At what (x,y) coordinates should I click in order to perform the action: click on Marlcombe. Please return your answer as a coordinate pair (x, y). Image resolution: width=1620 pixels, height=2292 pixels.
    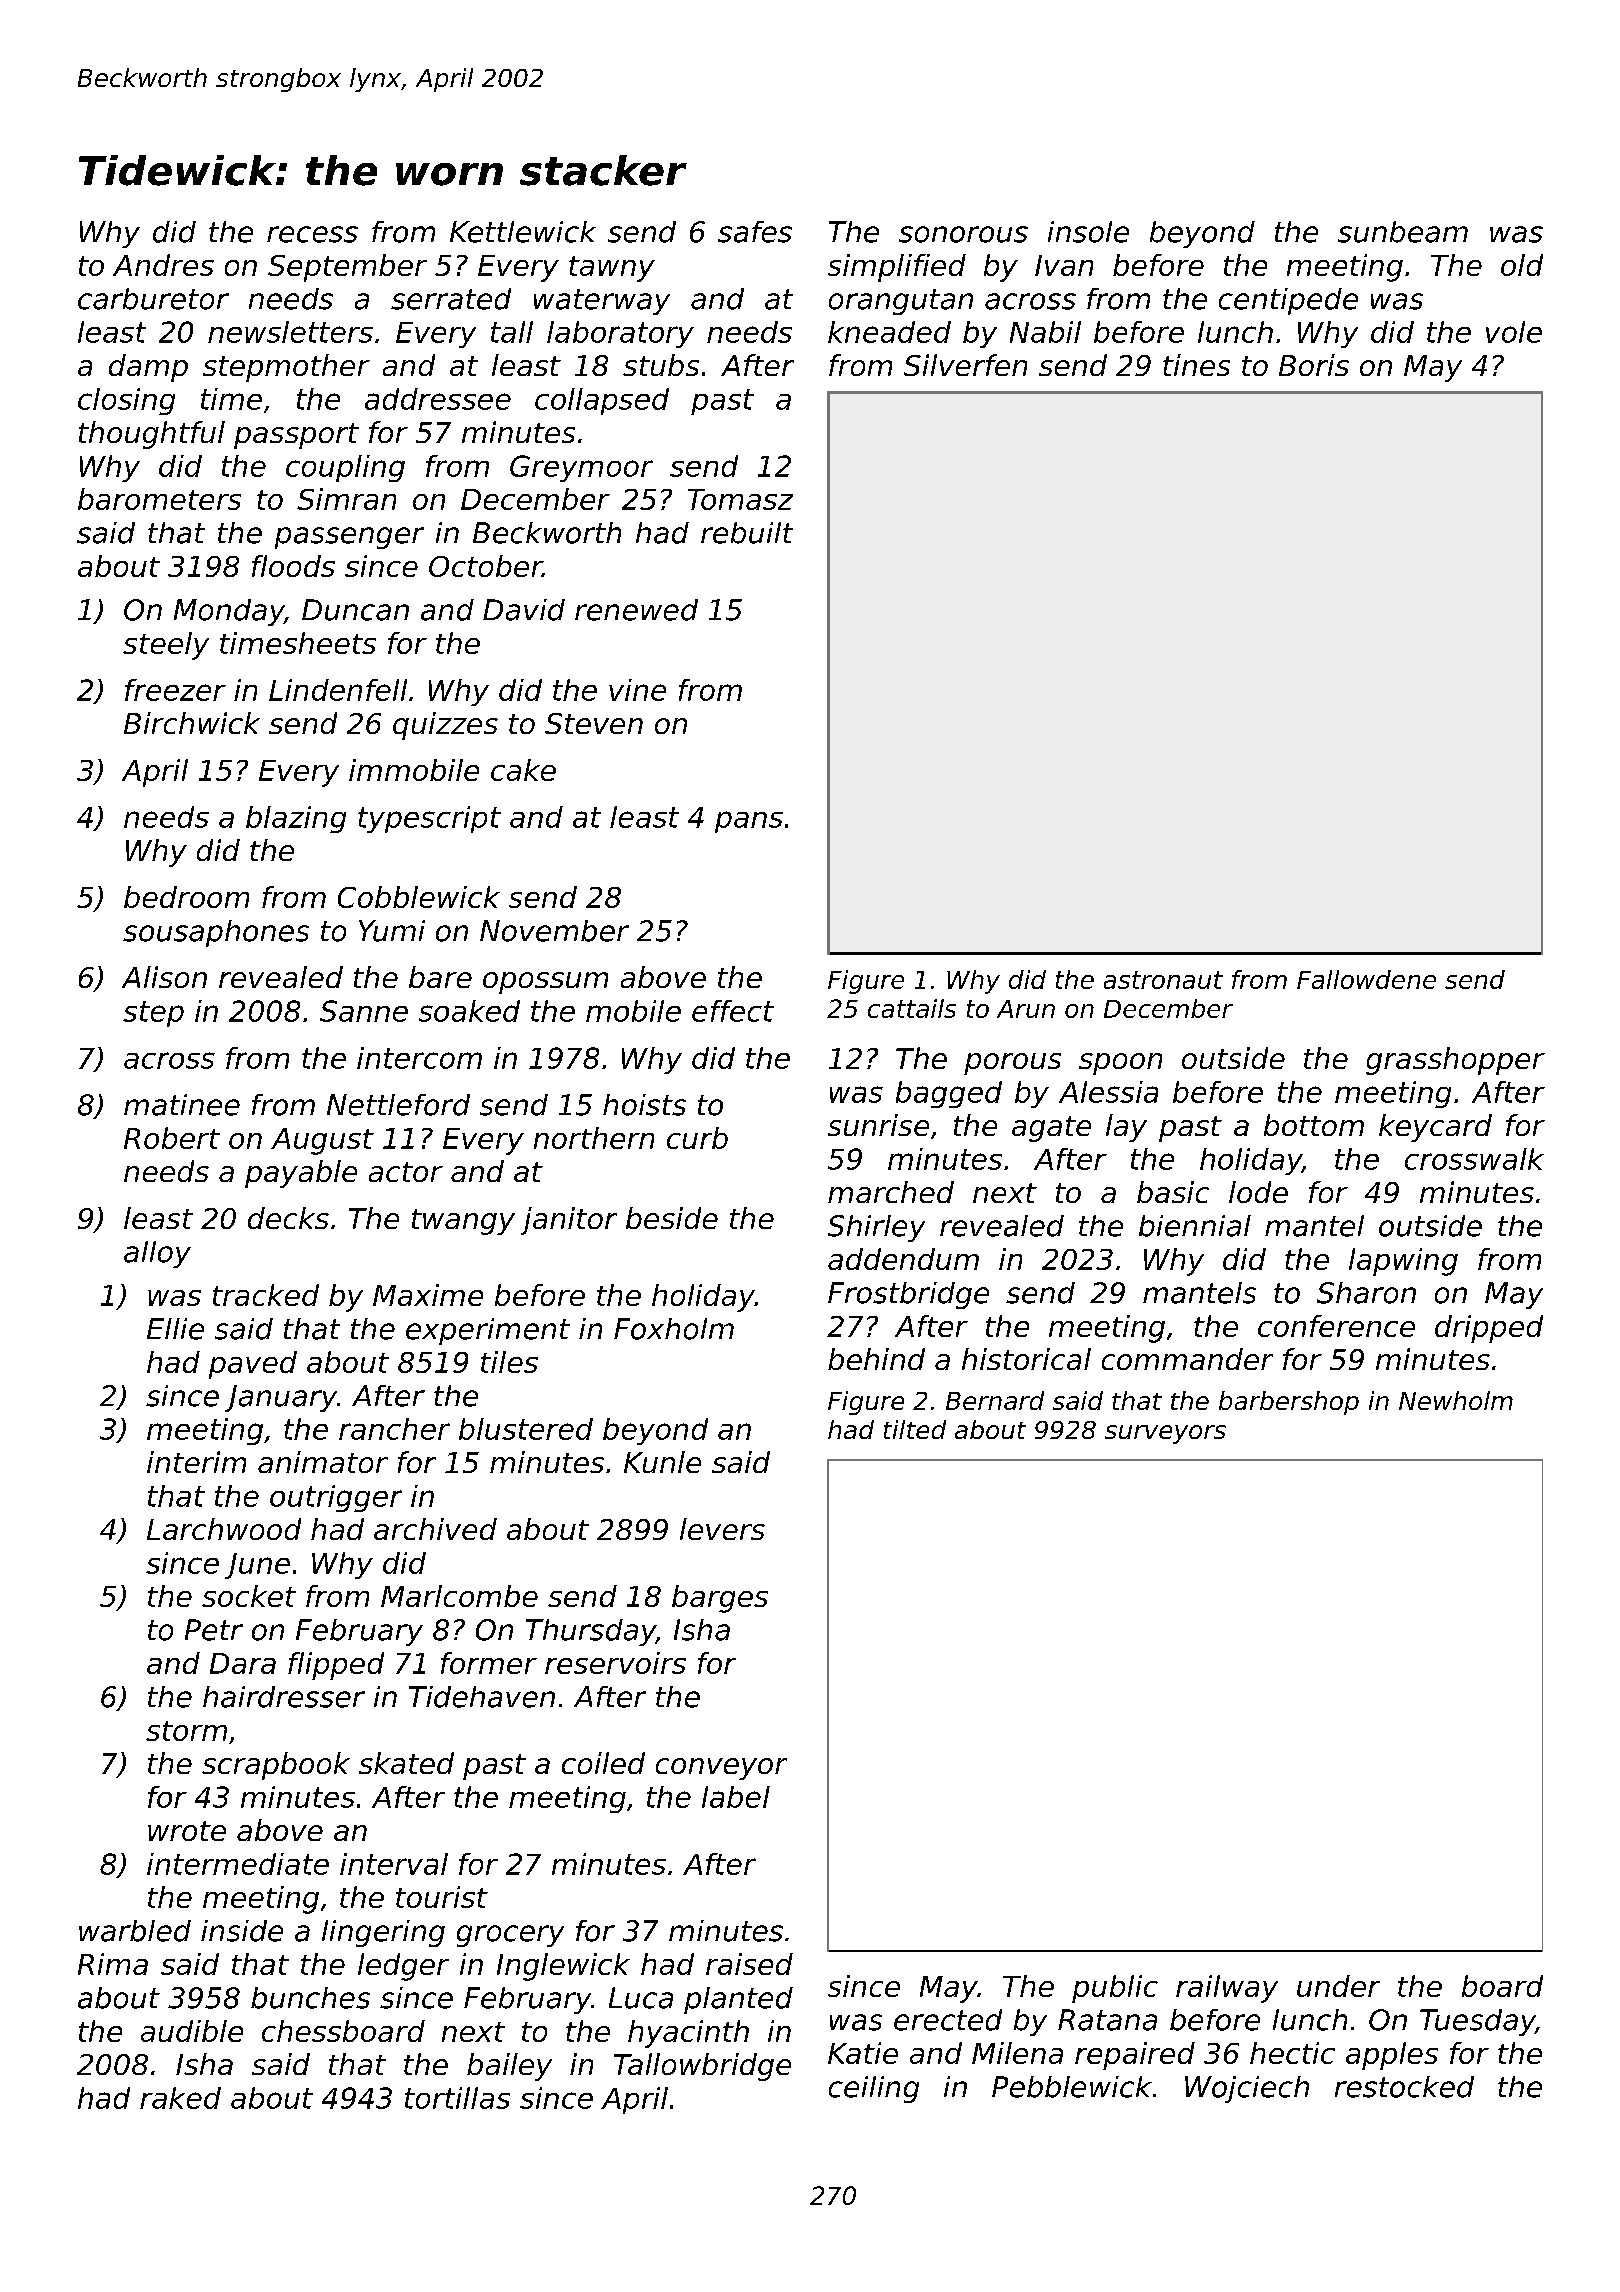
    Looking at the image, I should click on (459, 1596).
